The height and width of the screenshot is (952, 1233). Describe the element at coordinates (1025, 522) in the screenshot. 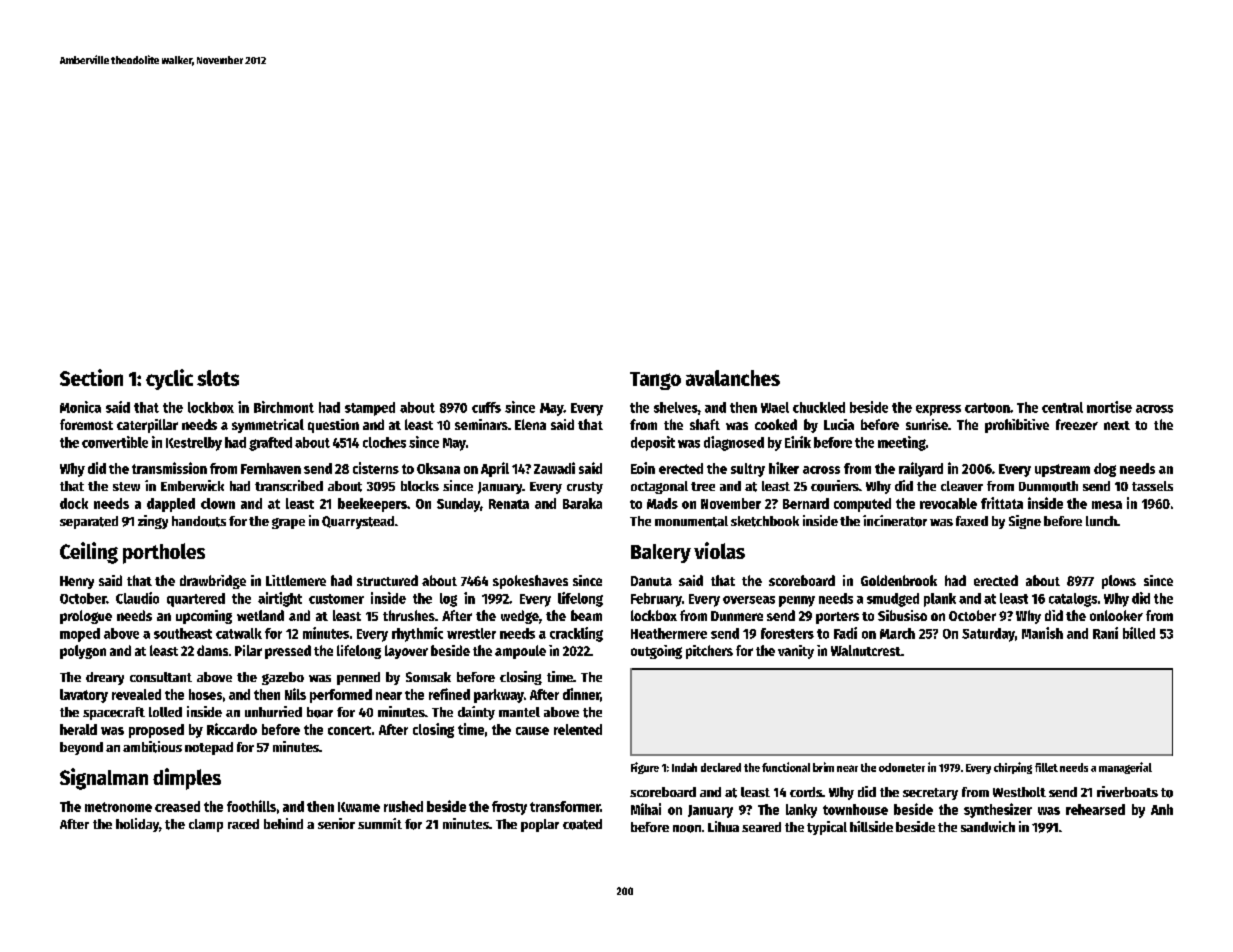

I see `Signe` at that location.
